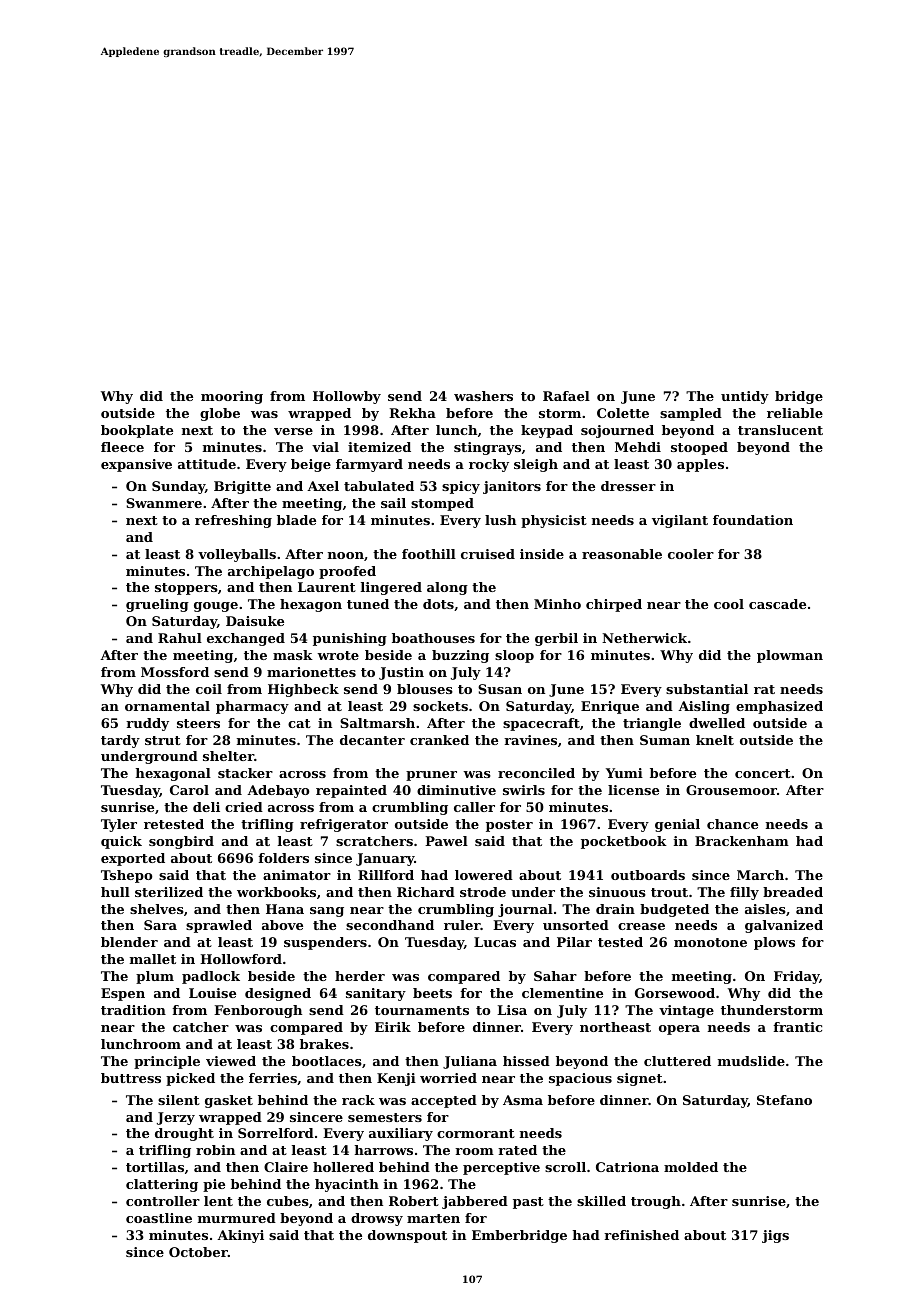  Describe the element at coordinates (717, 723) in the image. I see `dwelled` at that location.
